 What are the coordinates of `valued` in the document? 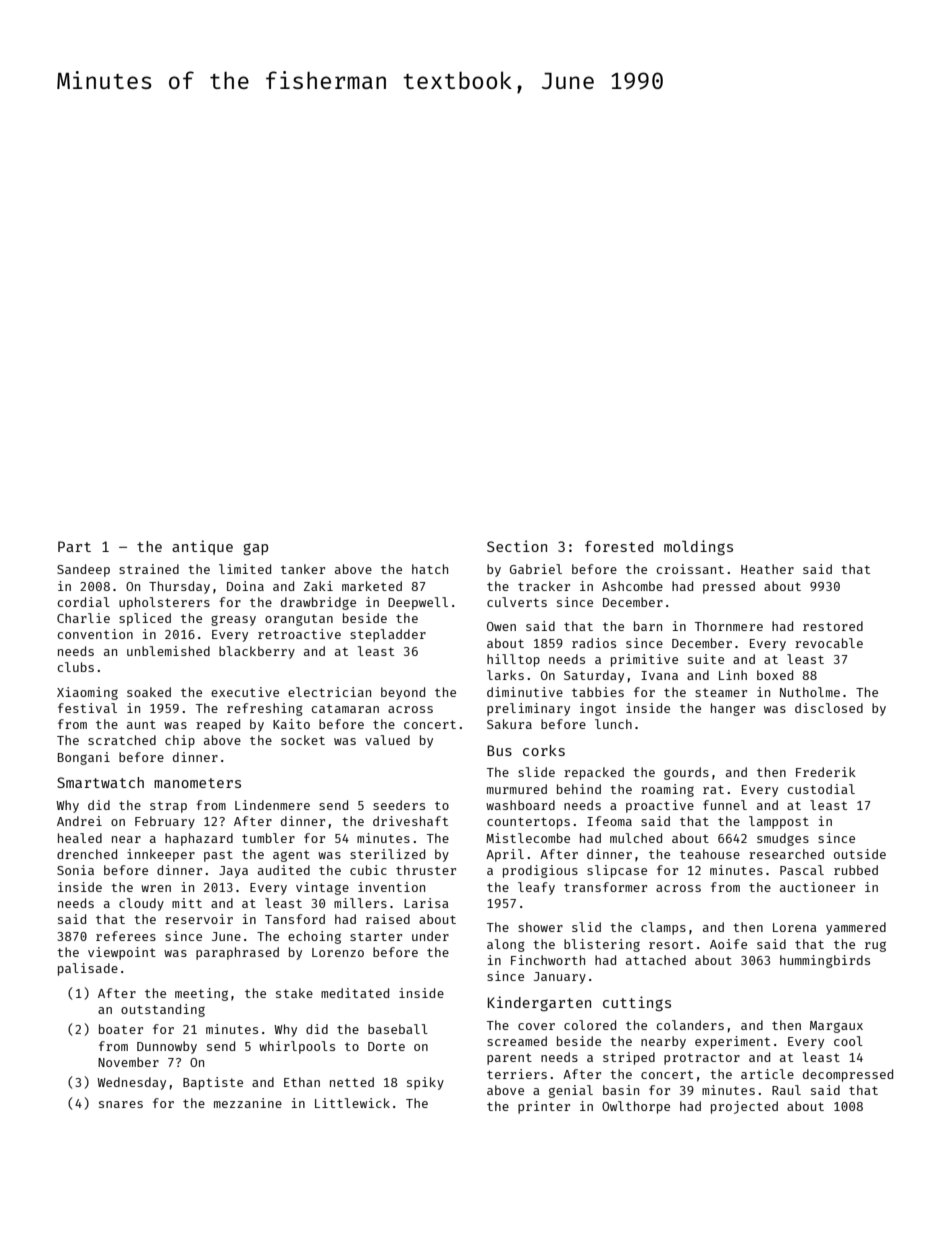 It's located at (387, 740).
